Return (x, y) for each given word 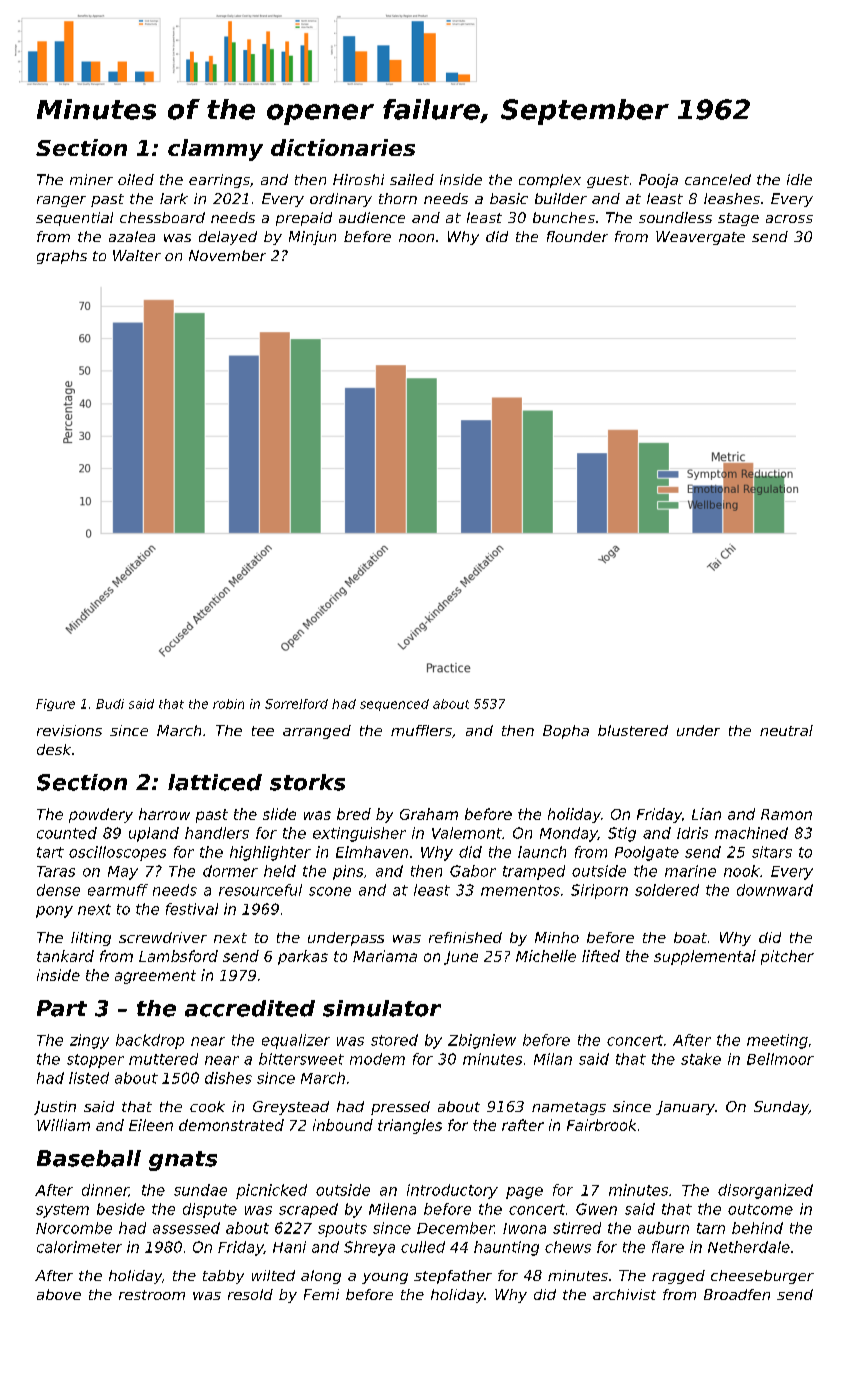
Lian (706, 814)
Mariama (385, 956)
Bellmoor (780, 1059)
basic (509, 198)
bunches (564, 217)
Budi (110, 704)
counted (67, 833)
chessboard (162, 217)
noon (416, 238)
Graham (429, 814)
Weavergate (700, 238)
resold (250, 1294)
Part (62, 1008)
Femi (321, 1294)
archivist (624, 1294)
